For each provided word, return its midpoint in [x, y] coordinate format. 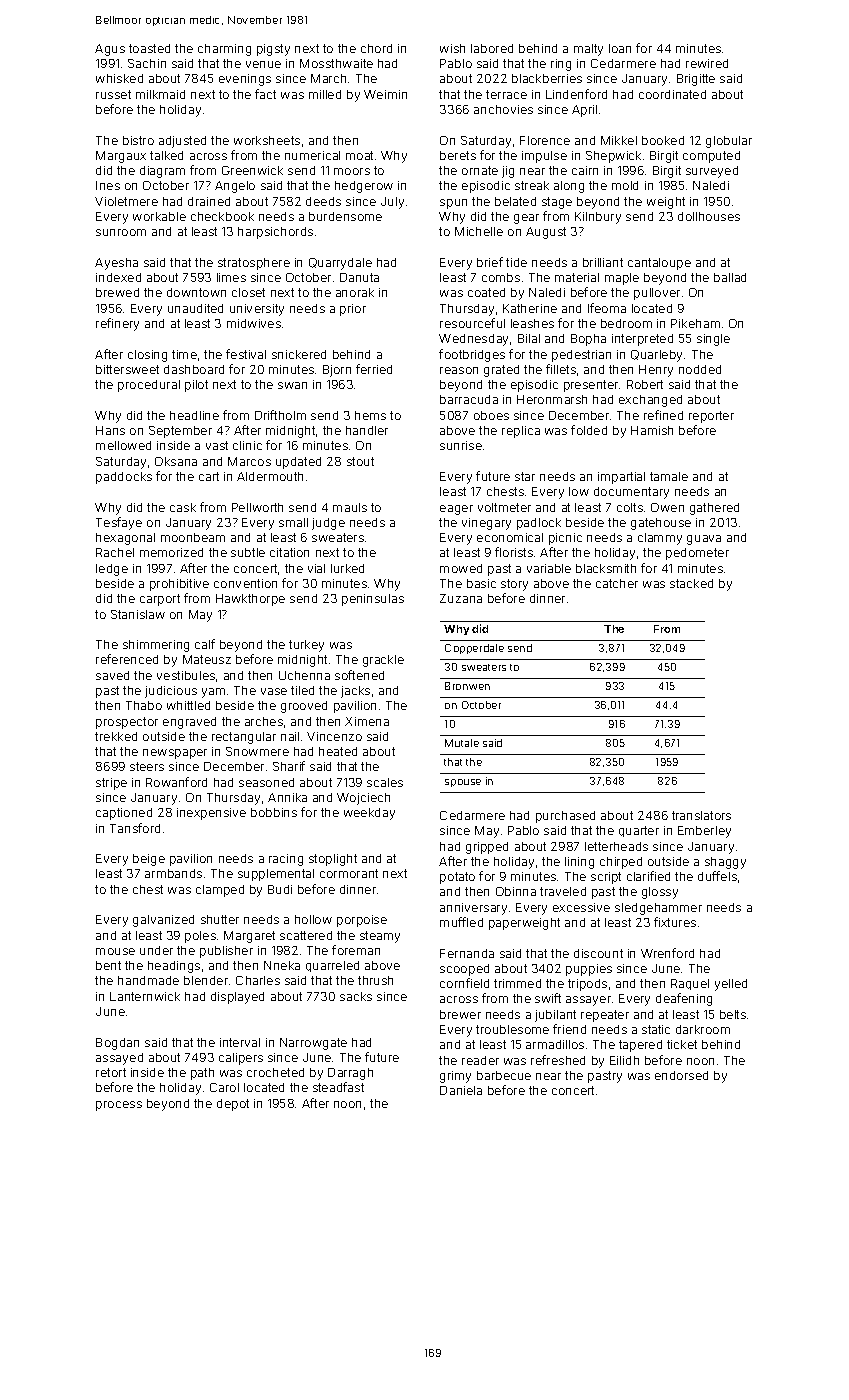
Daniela [461, 1090]
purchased [565, 817]
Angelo [235, 187]
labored [492, 48]
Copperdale [474, 649]
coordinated [672, 94]
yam [213, 693]
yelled [731, 985]
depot [233, 1105]
